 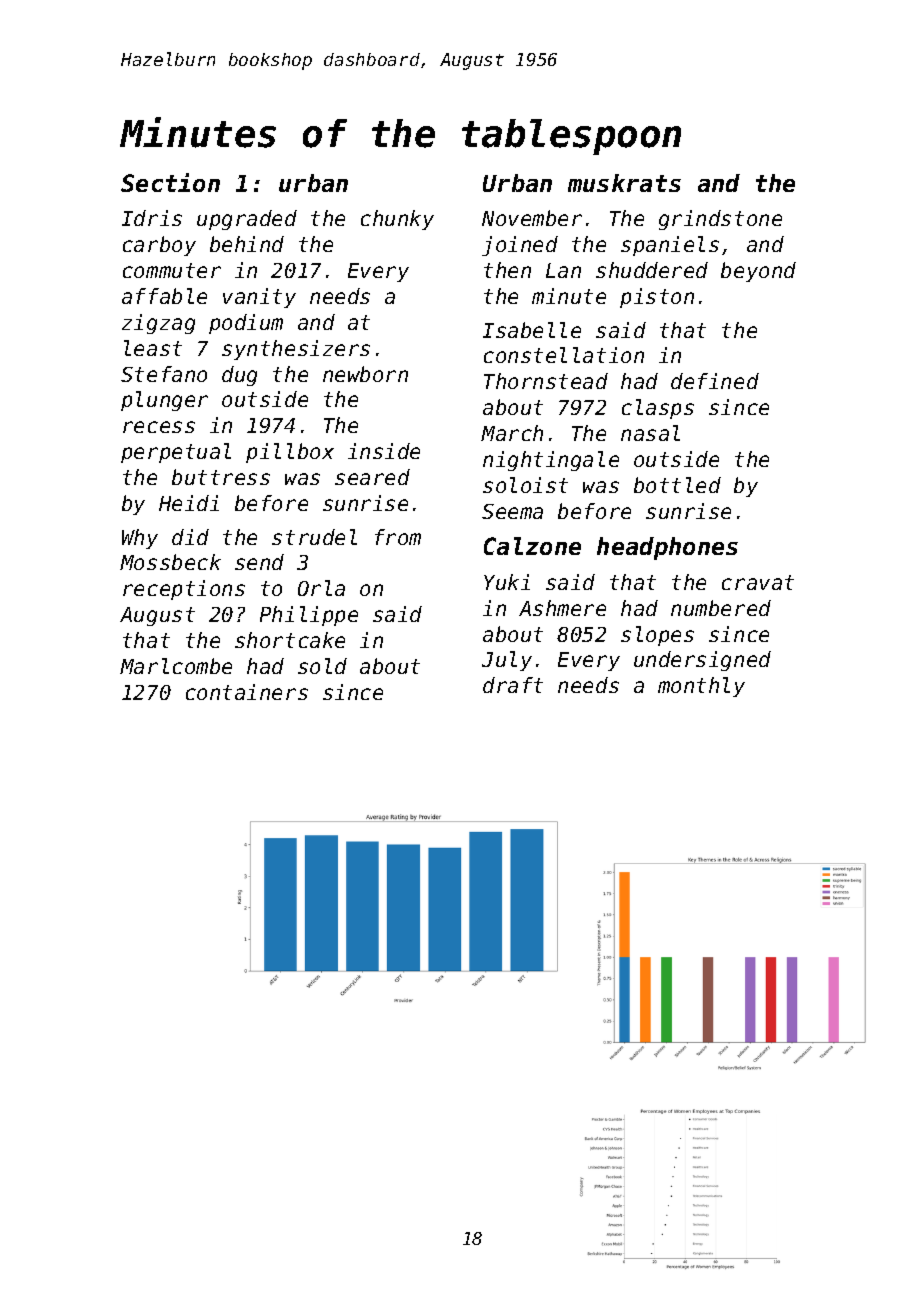 What do you see at coordinates (563, 270) in the document?
I see `Lan` at bounding box center [563, 270].
